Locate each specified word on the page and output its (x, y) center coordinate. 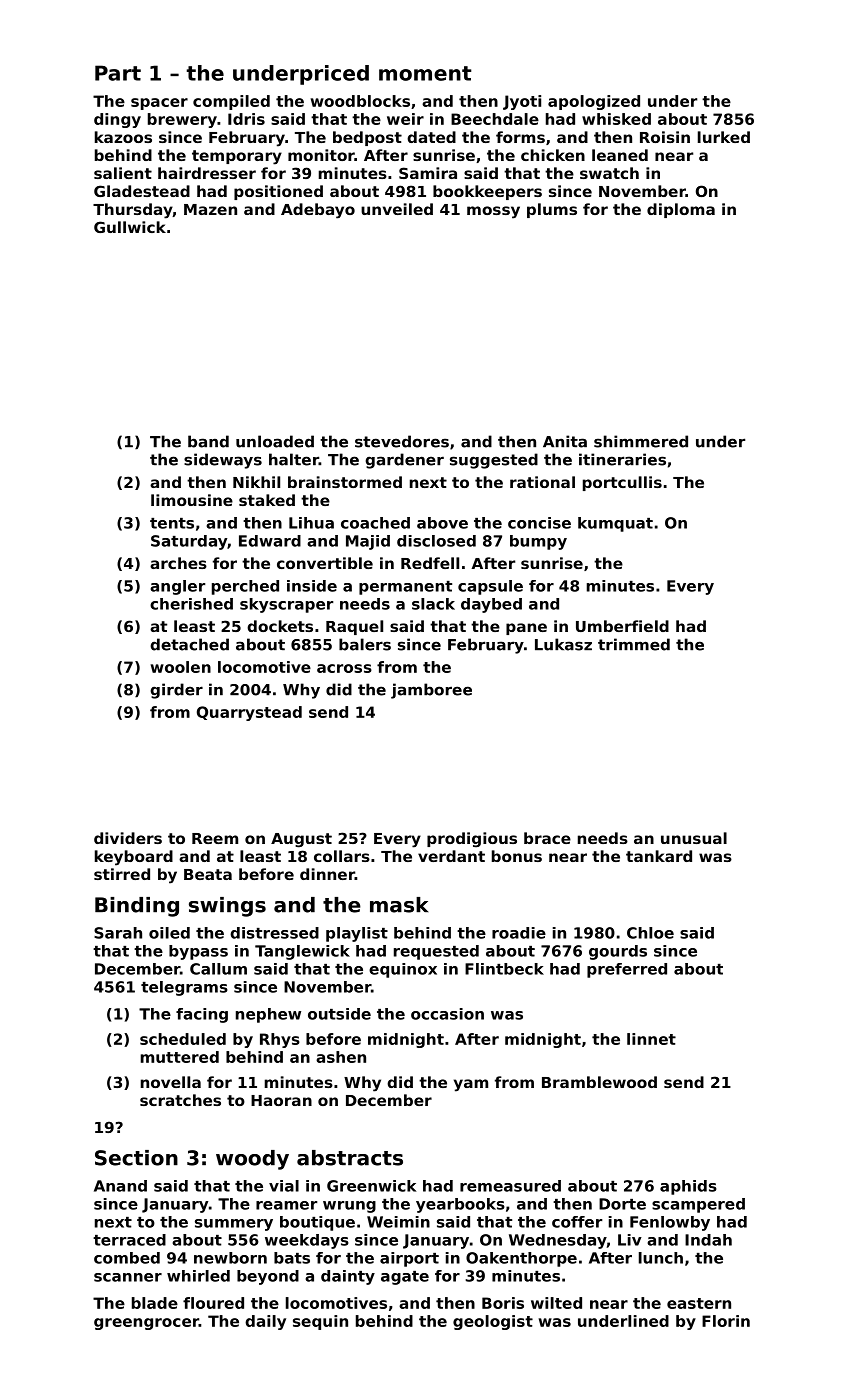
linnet (651, 1039)
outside (339, 1014)
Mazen (210, 209)
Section (136, 1158)
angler (177, 587)
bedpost (367, 138)
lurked (724, 137)
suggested (494, 461)
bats (292, 1258)
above (442, 523)
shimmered (641, 441)
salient (123, 173)
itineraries (622, 459)
